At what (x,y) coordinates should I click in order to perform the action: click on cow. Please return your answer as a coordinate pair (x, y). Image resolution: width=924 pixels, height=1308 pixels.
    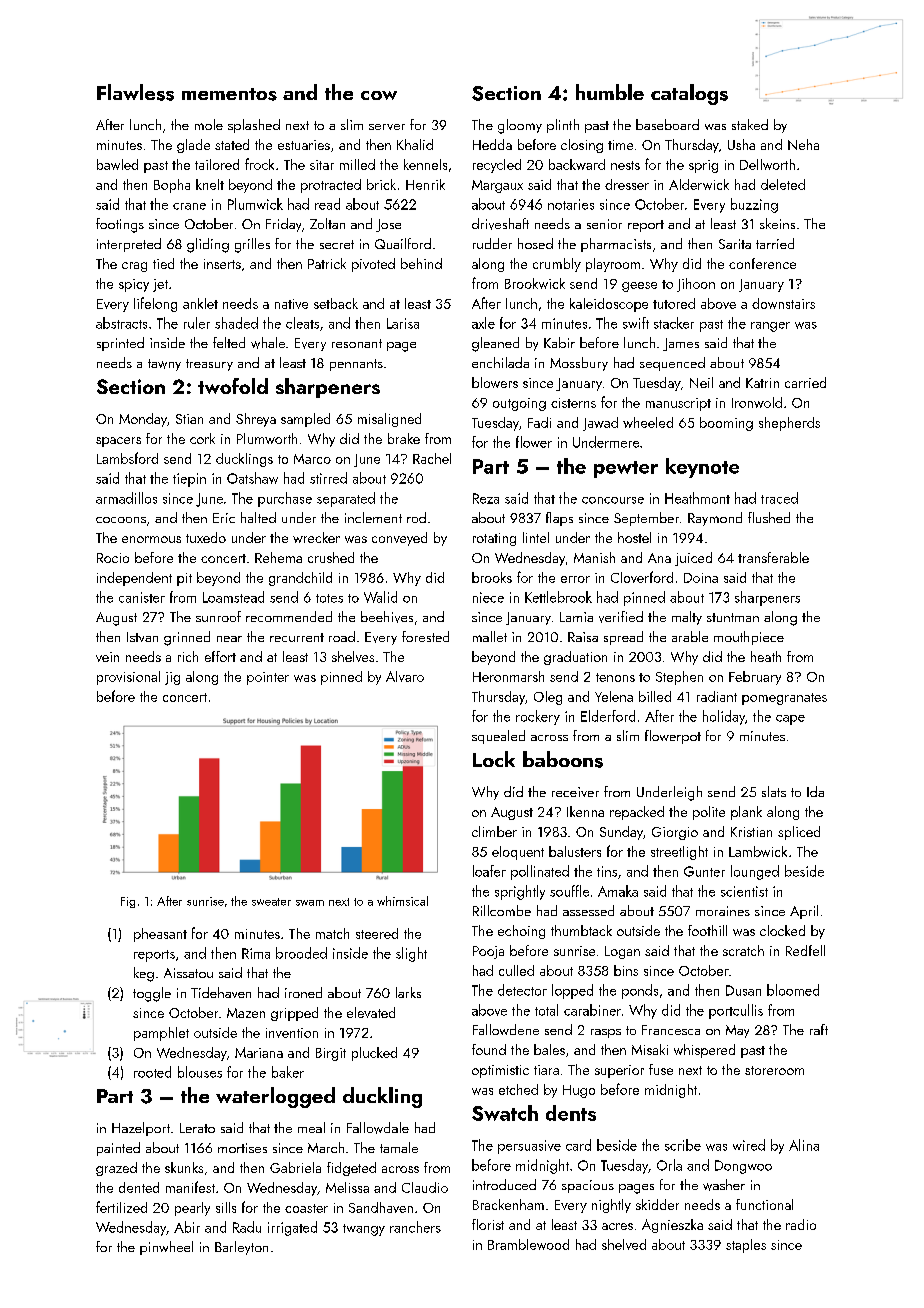
    Looking at the image, I should click on (379, 95).
